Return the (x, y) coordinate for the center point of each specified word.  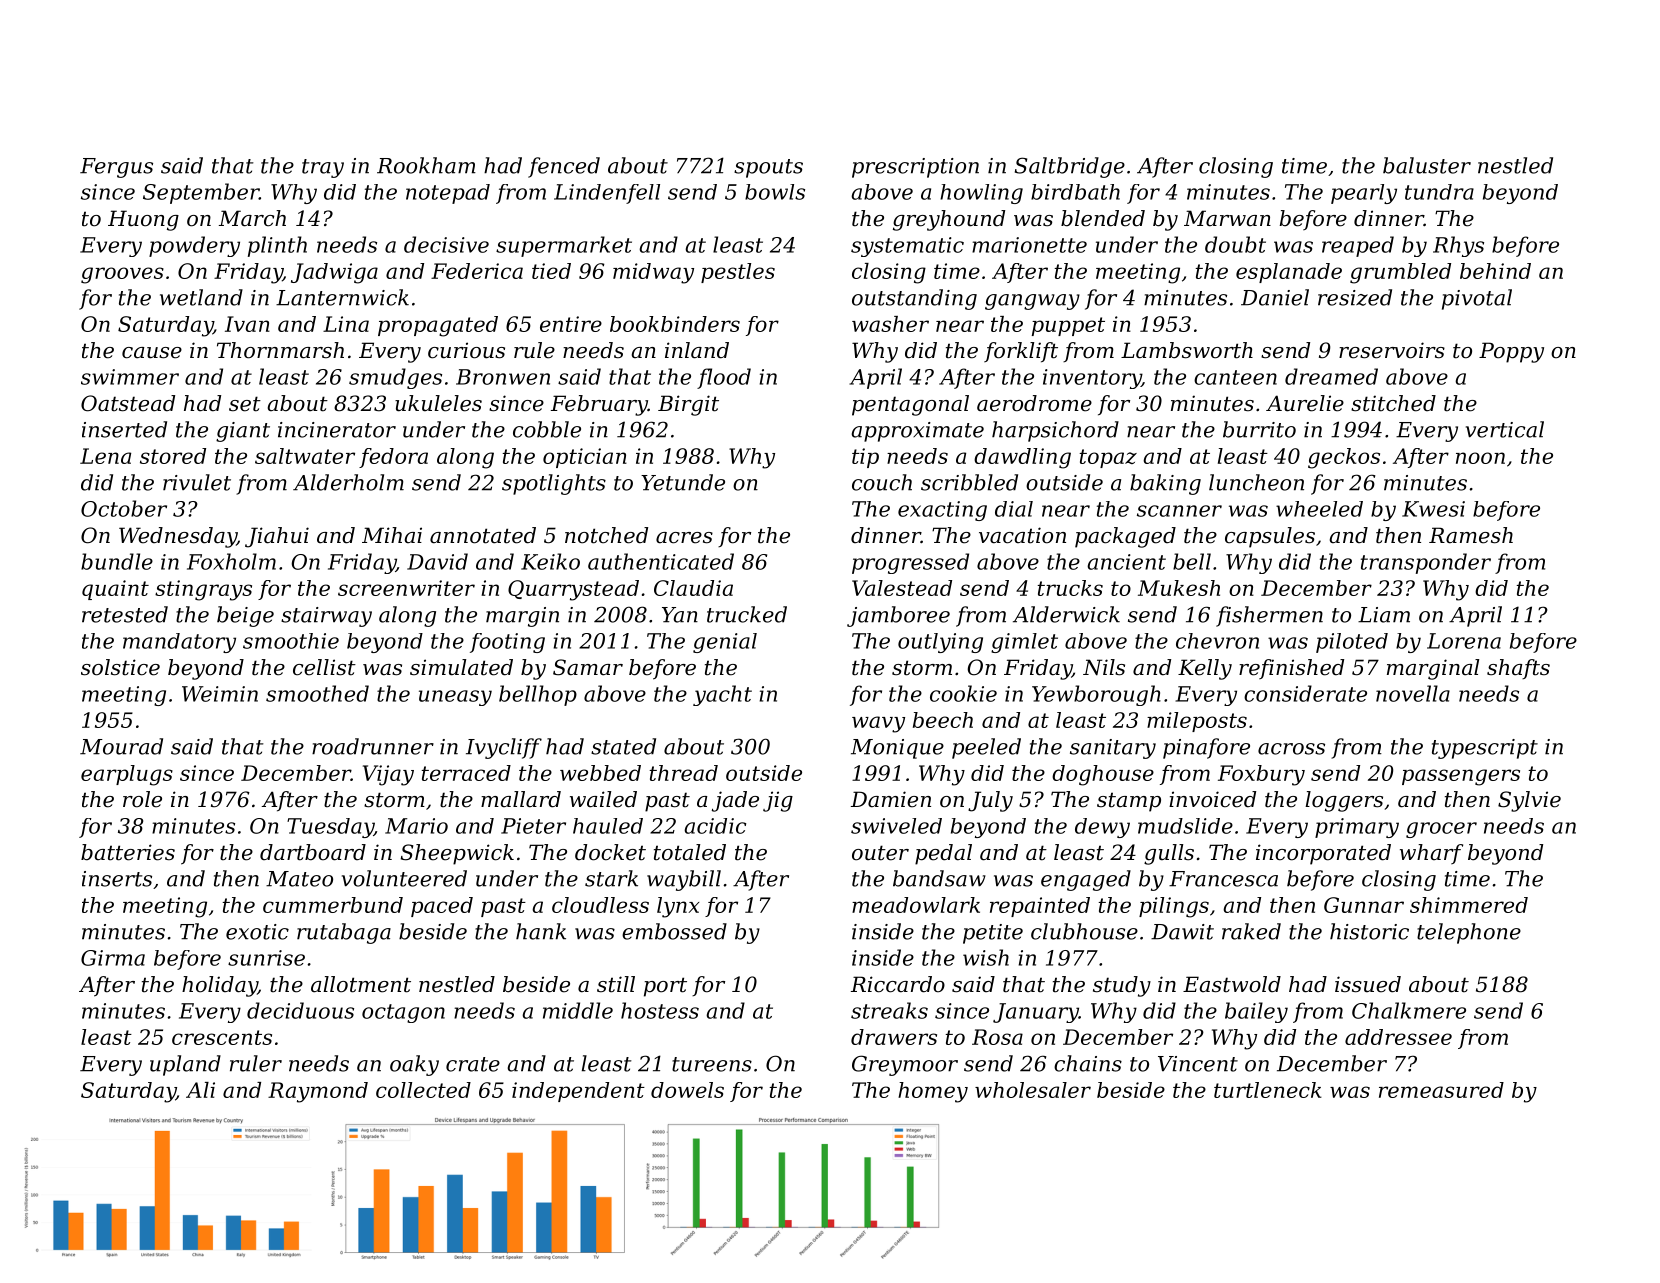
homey (933, 1092)
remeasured (1441, 1090)
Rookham (426, 165)
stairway (326, 617)
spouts (768, 168)
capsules (1270, 537)
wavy (878, 724)
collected (423, 1090)
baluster (1427, 165)
